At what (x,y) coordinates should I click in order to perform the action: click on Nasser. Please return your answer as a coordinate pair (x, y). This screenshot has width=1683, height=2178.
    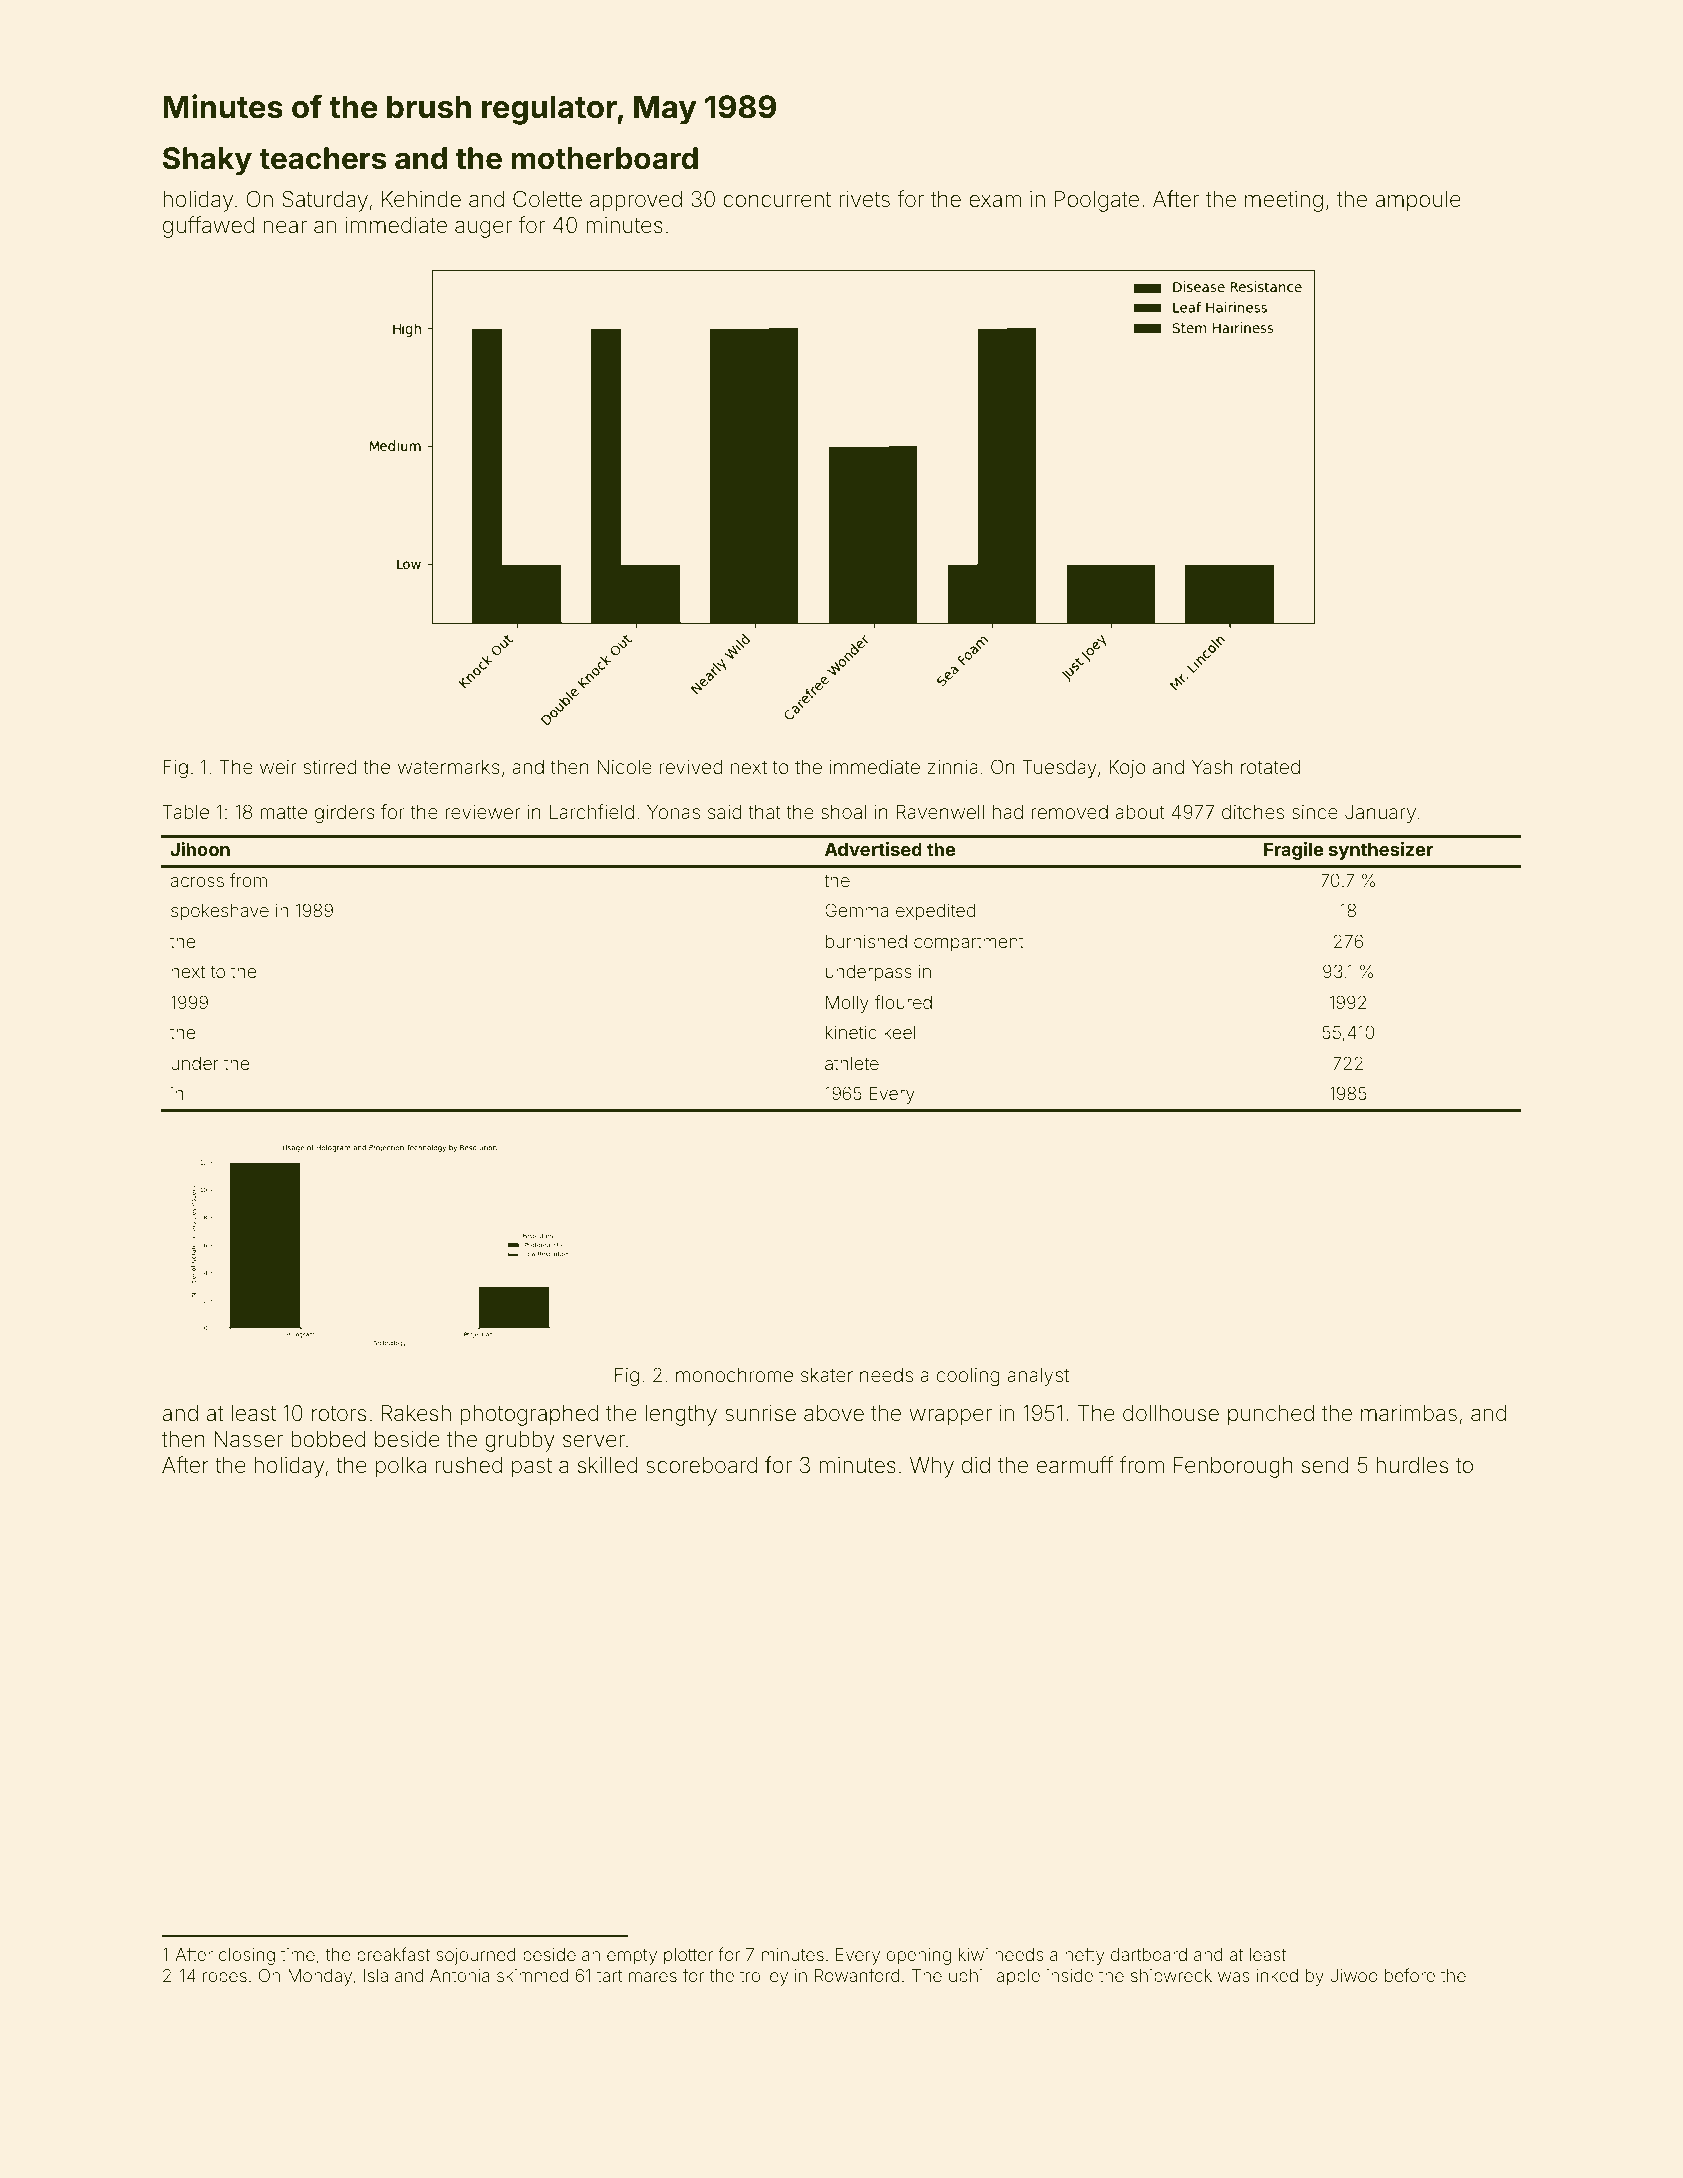
    Looking at the image, I should click on (248, 1439).
